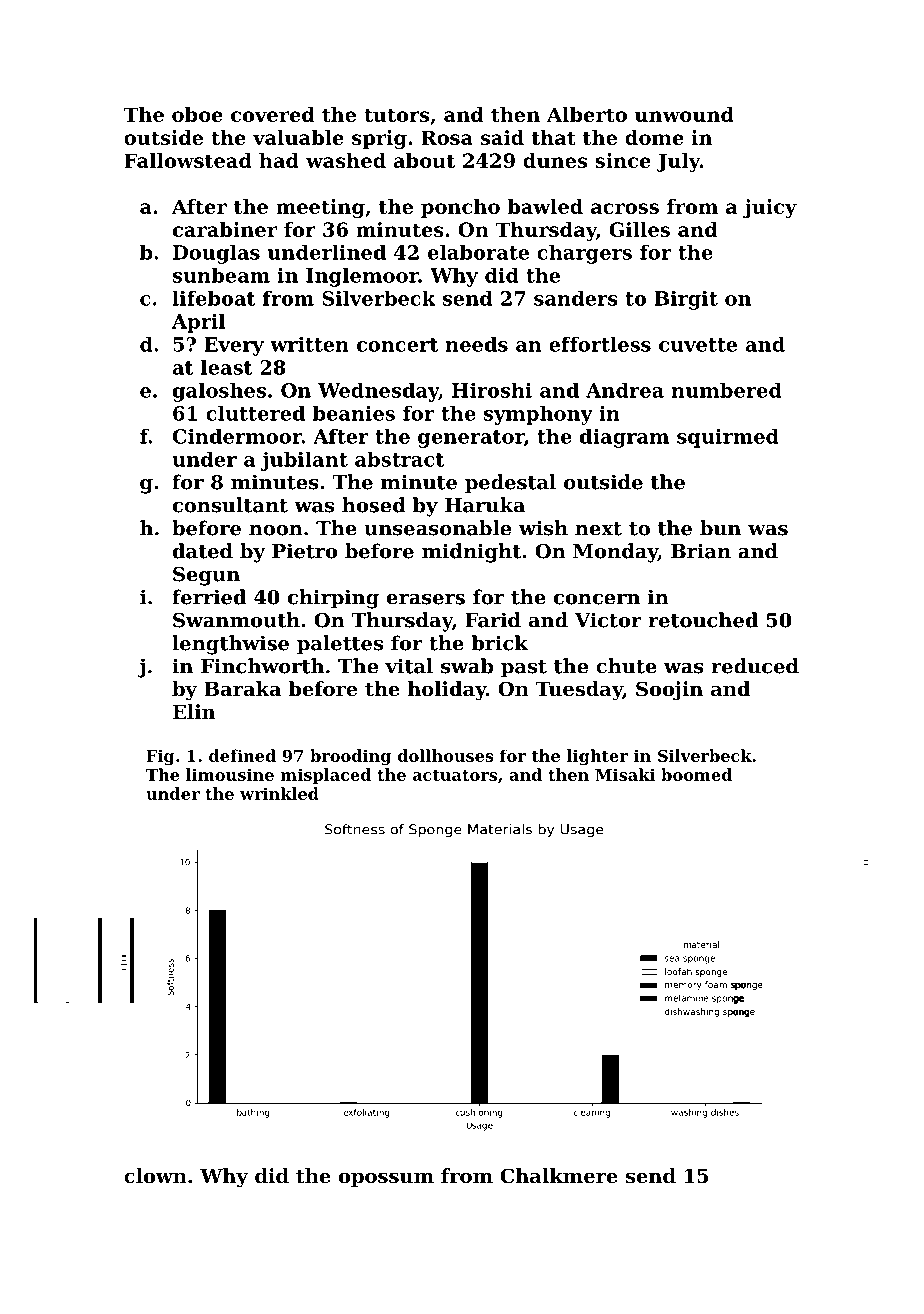  Describe the element at coordinates (437, 528) in the screenshot. I see `unseasonable` at that location.
